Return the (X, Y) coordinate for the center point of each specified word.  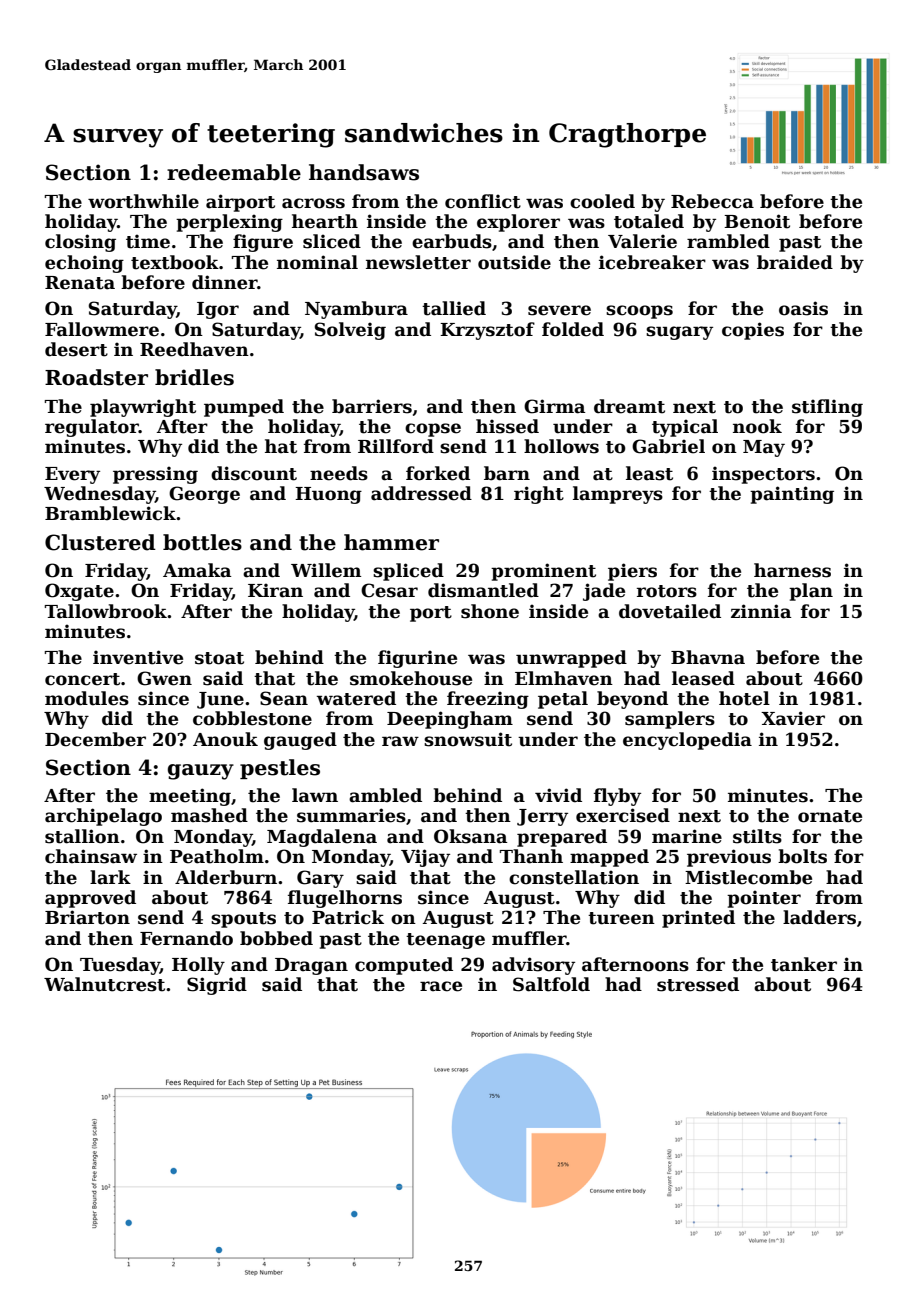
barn (507, 473)
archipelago (103, 817)
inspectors (763, 475)
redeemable (234, 172)
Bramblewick (110, 513)
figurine (417, 659)
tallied (454, 308)
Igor (218, 310)
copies (753, 331)
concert (82, 679)
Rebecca (712, 201)
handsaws (364, 172)
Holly (198, 966)
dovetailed (670, 611)
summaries (351, 815)
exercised (623, 815)
